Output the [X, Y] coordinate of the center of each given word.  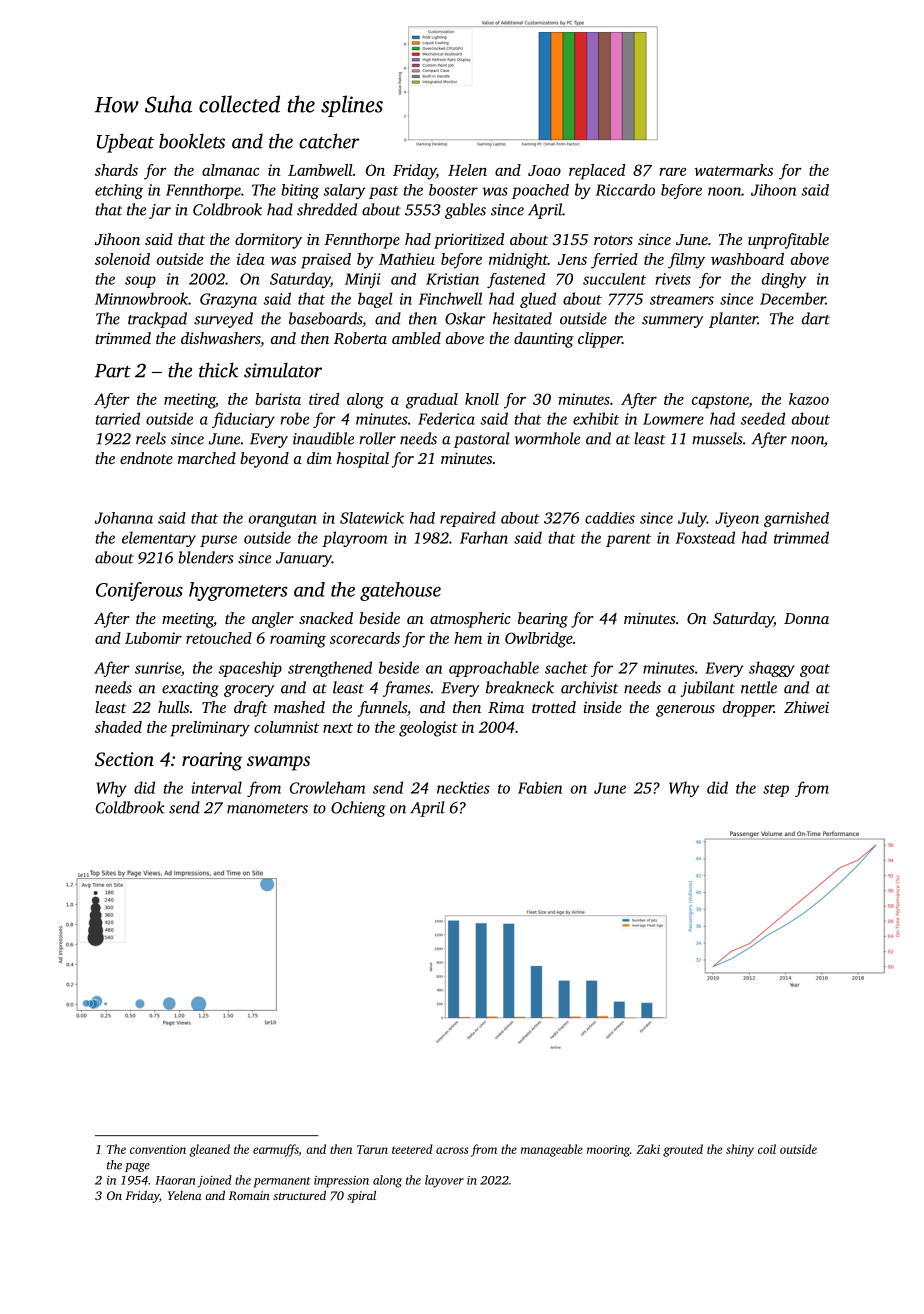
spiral [361, 1196]
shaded [118, 727]
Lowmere [673, 419]
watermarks [734, 170]
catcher [329, 141]
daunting [544, 340]
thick [218, 370]
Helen [467, 170]
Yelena [185, 1195]
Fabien [540, 787]
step [776, 790]
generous [685, 711]
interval [216, 787]
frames [406, 689]
